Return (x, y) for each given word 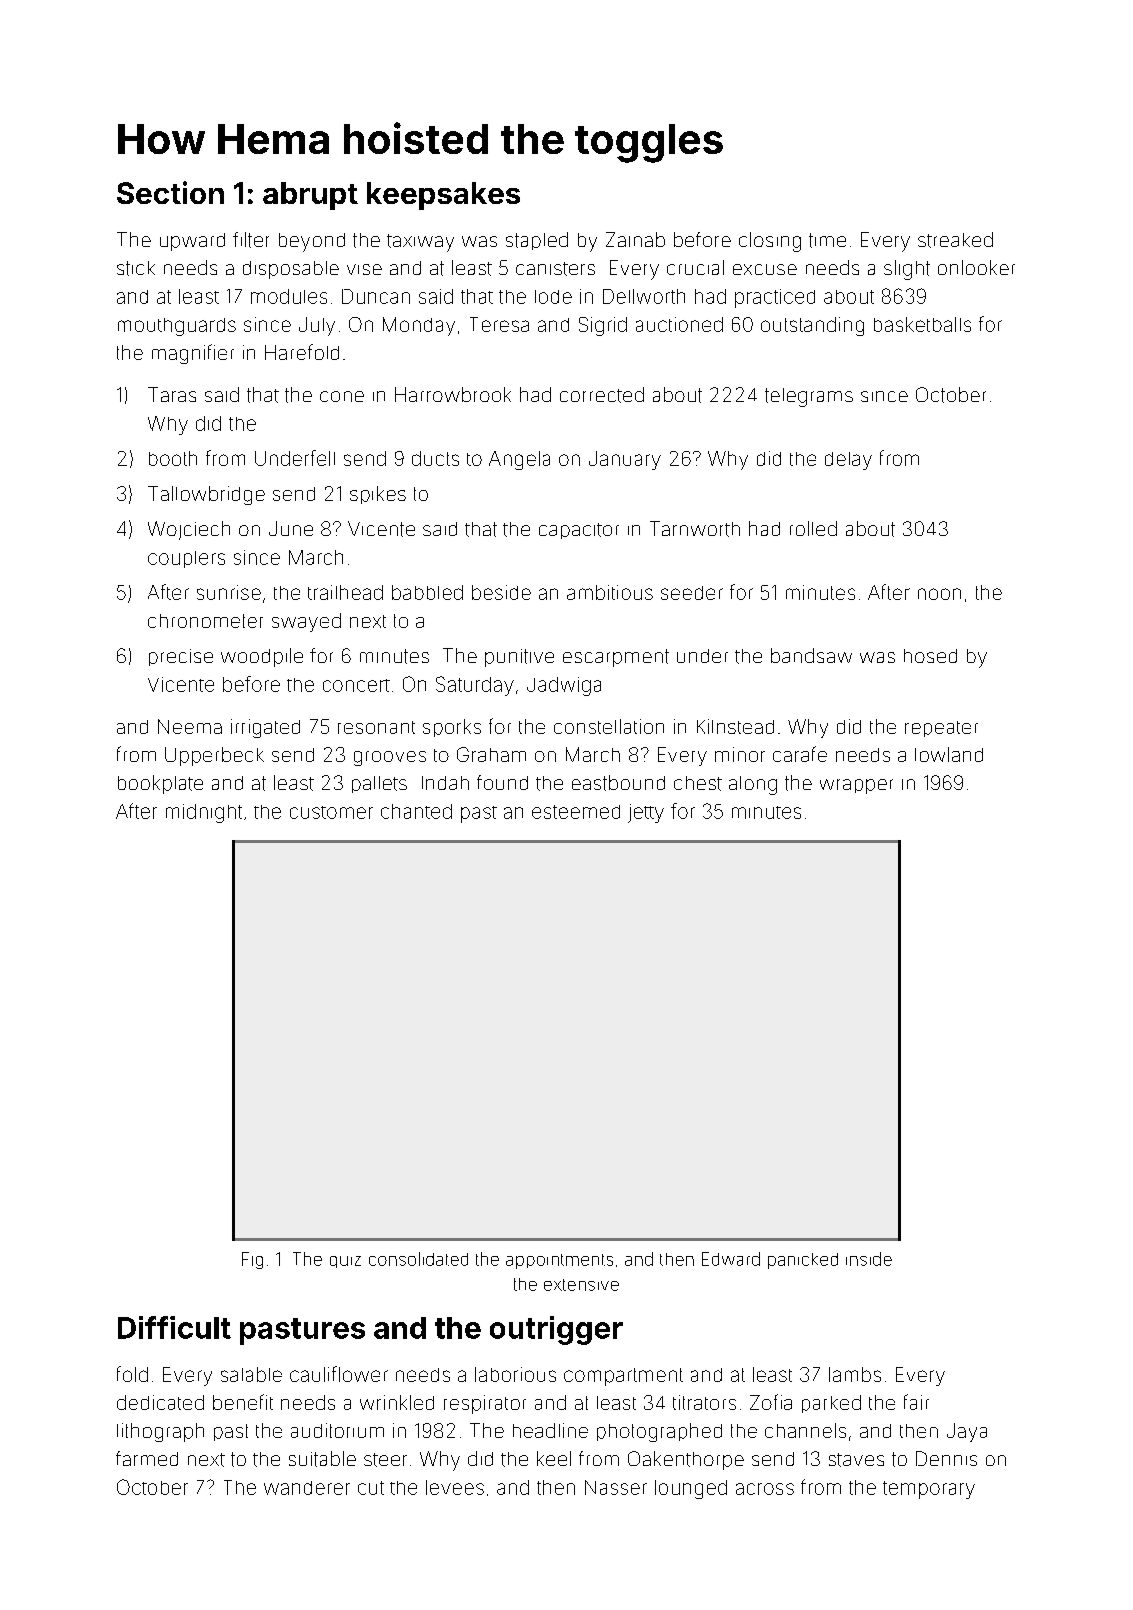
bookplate (160, 784)
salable (251, 1374)
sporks (452, 728)
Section (170, 192)
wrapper (856, 786)
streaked (955, 240)
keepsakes (443, 196)
